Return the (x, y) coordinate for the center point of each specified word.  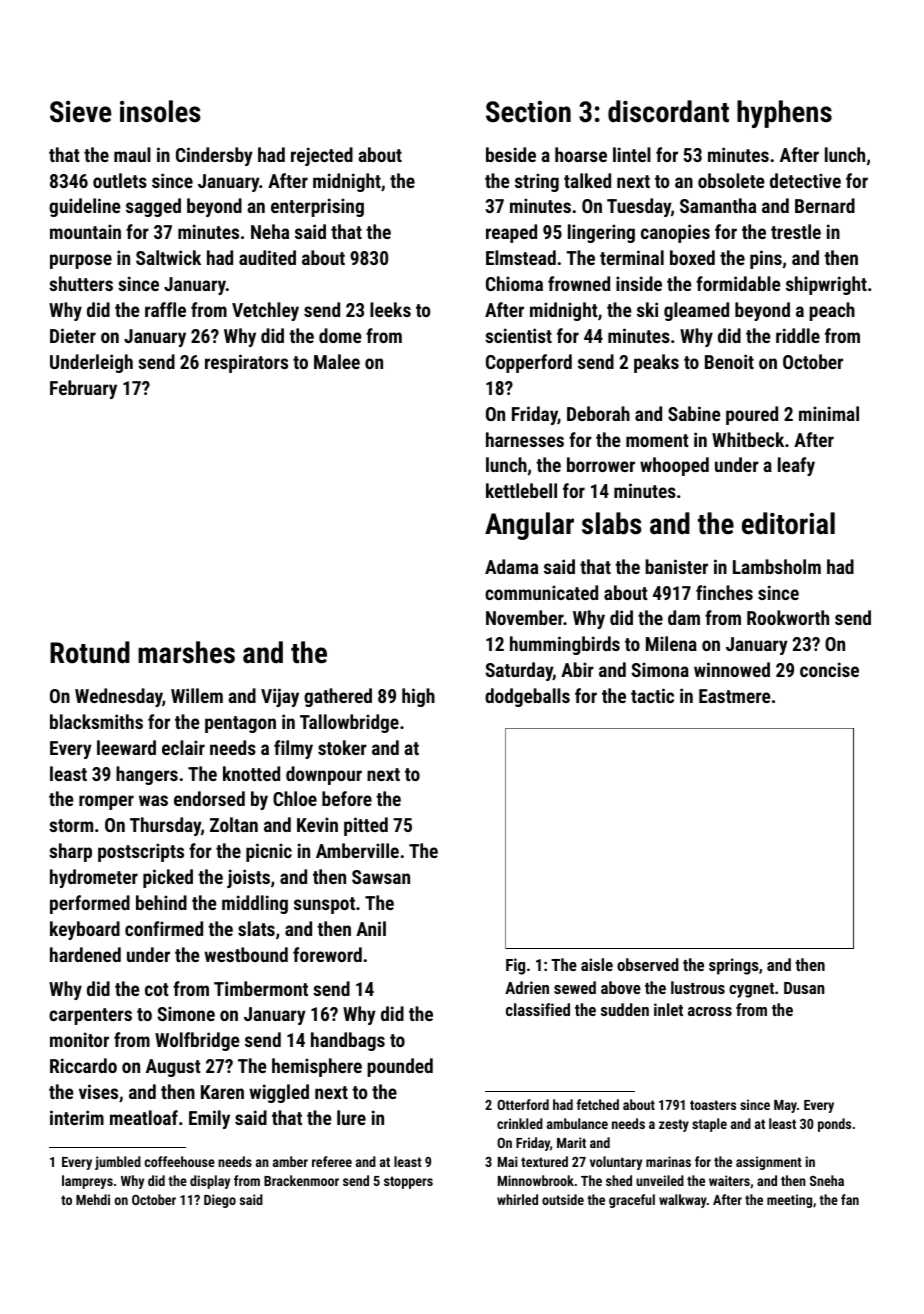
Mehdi (93, 1199)
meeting (789, 1201)
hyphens (784, 114)
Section (528, 112)
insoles (160, 111)
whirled (517, 1199)
